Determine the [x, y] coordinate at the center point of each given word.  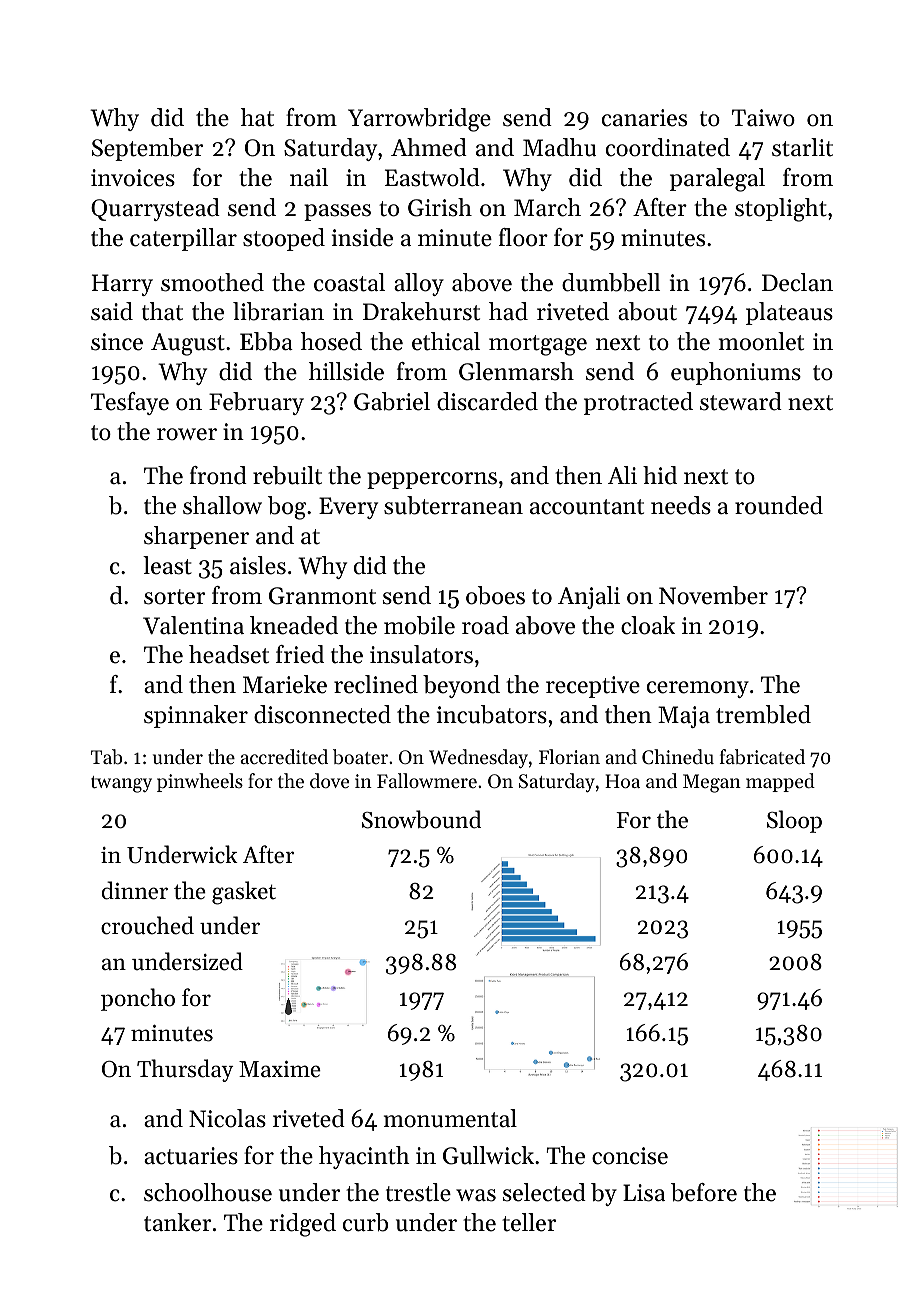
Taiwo [763, 118]
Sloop [794, 821]
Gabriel [392, 401]
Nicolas [227, 1118]
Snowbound [421, 819]
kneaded [294, 625]
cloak [648, 625]
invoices [133, 178]
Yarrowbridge [419, 120]
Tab [106, 757]
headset [229, 654]
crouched [147, 925]
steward [741, 401]
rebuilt [287, 475]
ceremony [698, 689]
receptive [593, 687]
